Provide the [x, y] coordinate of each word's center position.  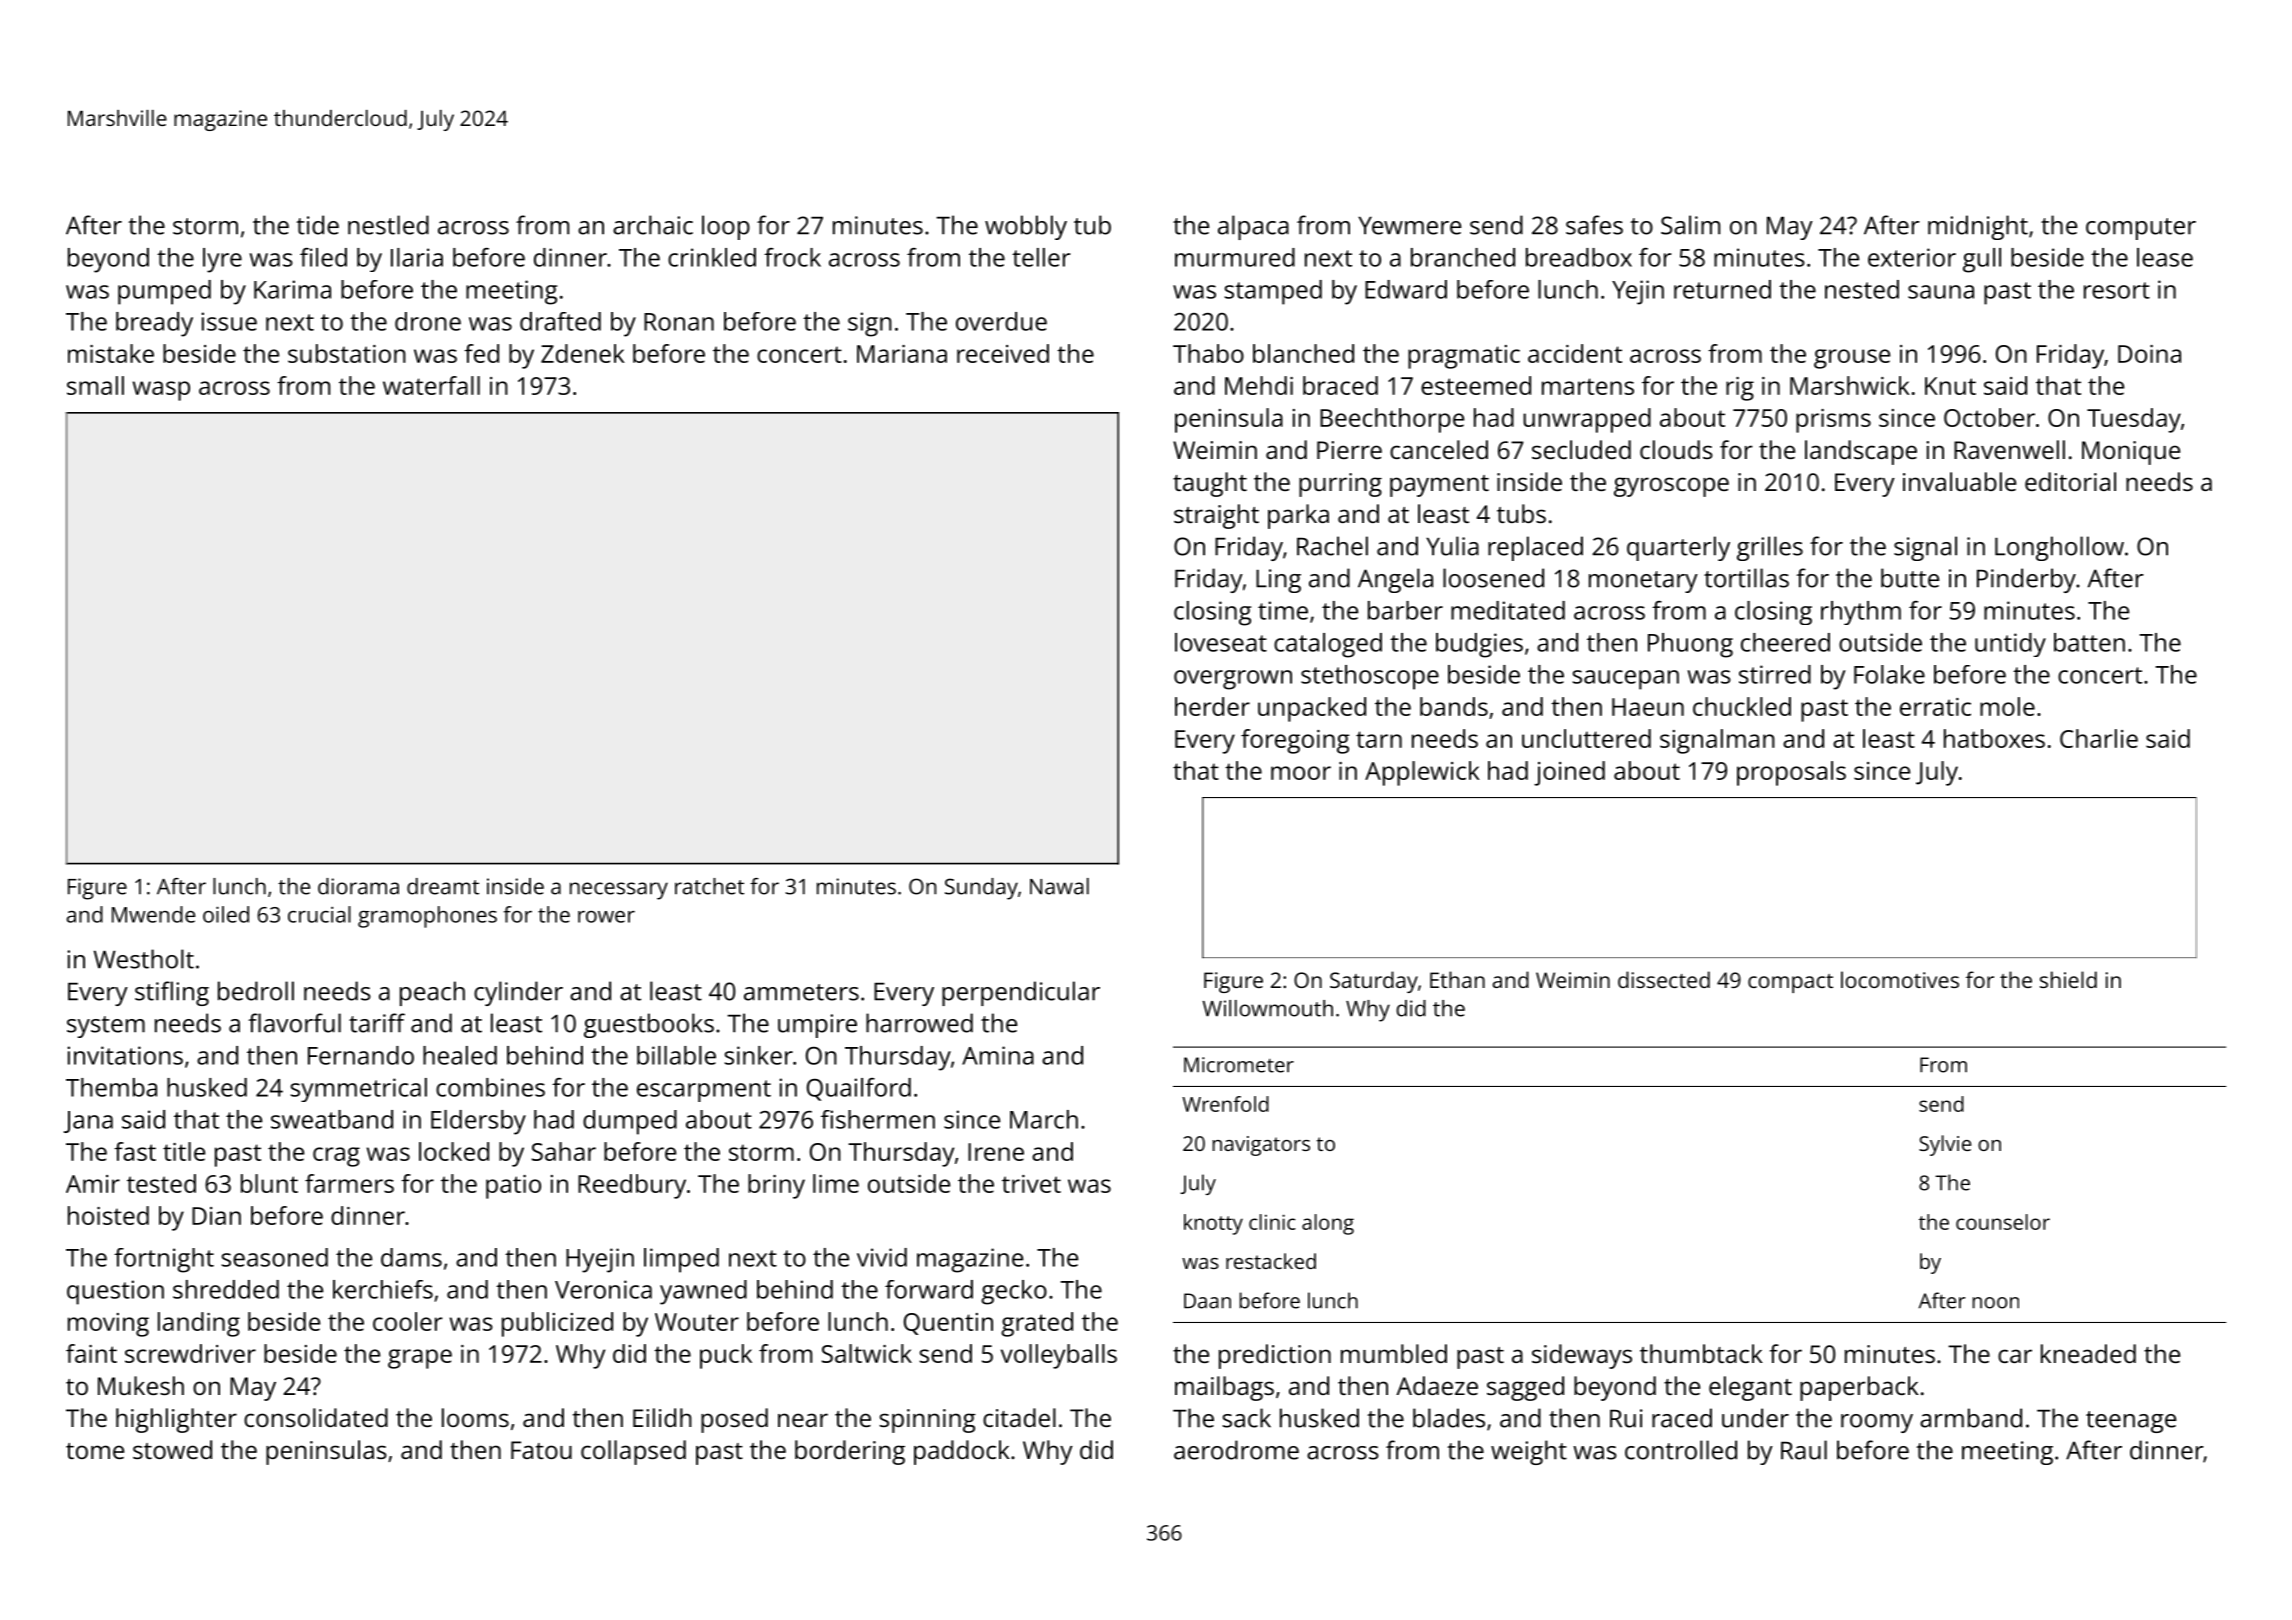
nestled [388, 225]
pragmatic [1464, 357]
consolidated [316, 1417]
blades [1449, 1418]
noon [1996, 1303]
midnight [1978, 227]
